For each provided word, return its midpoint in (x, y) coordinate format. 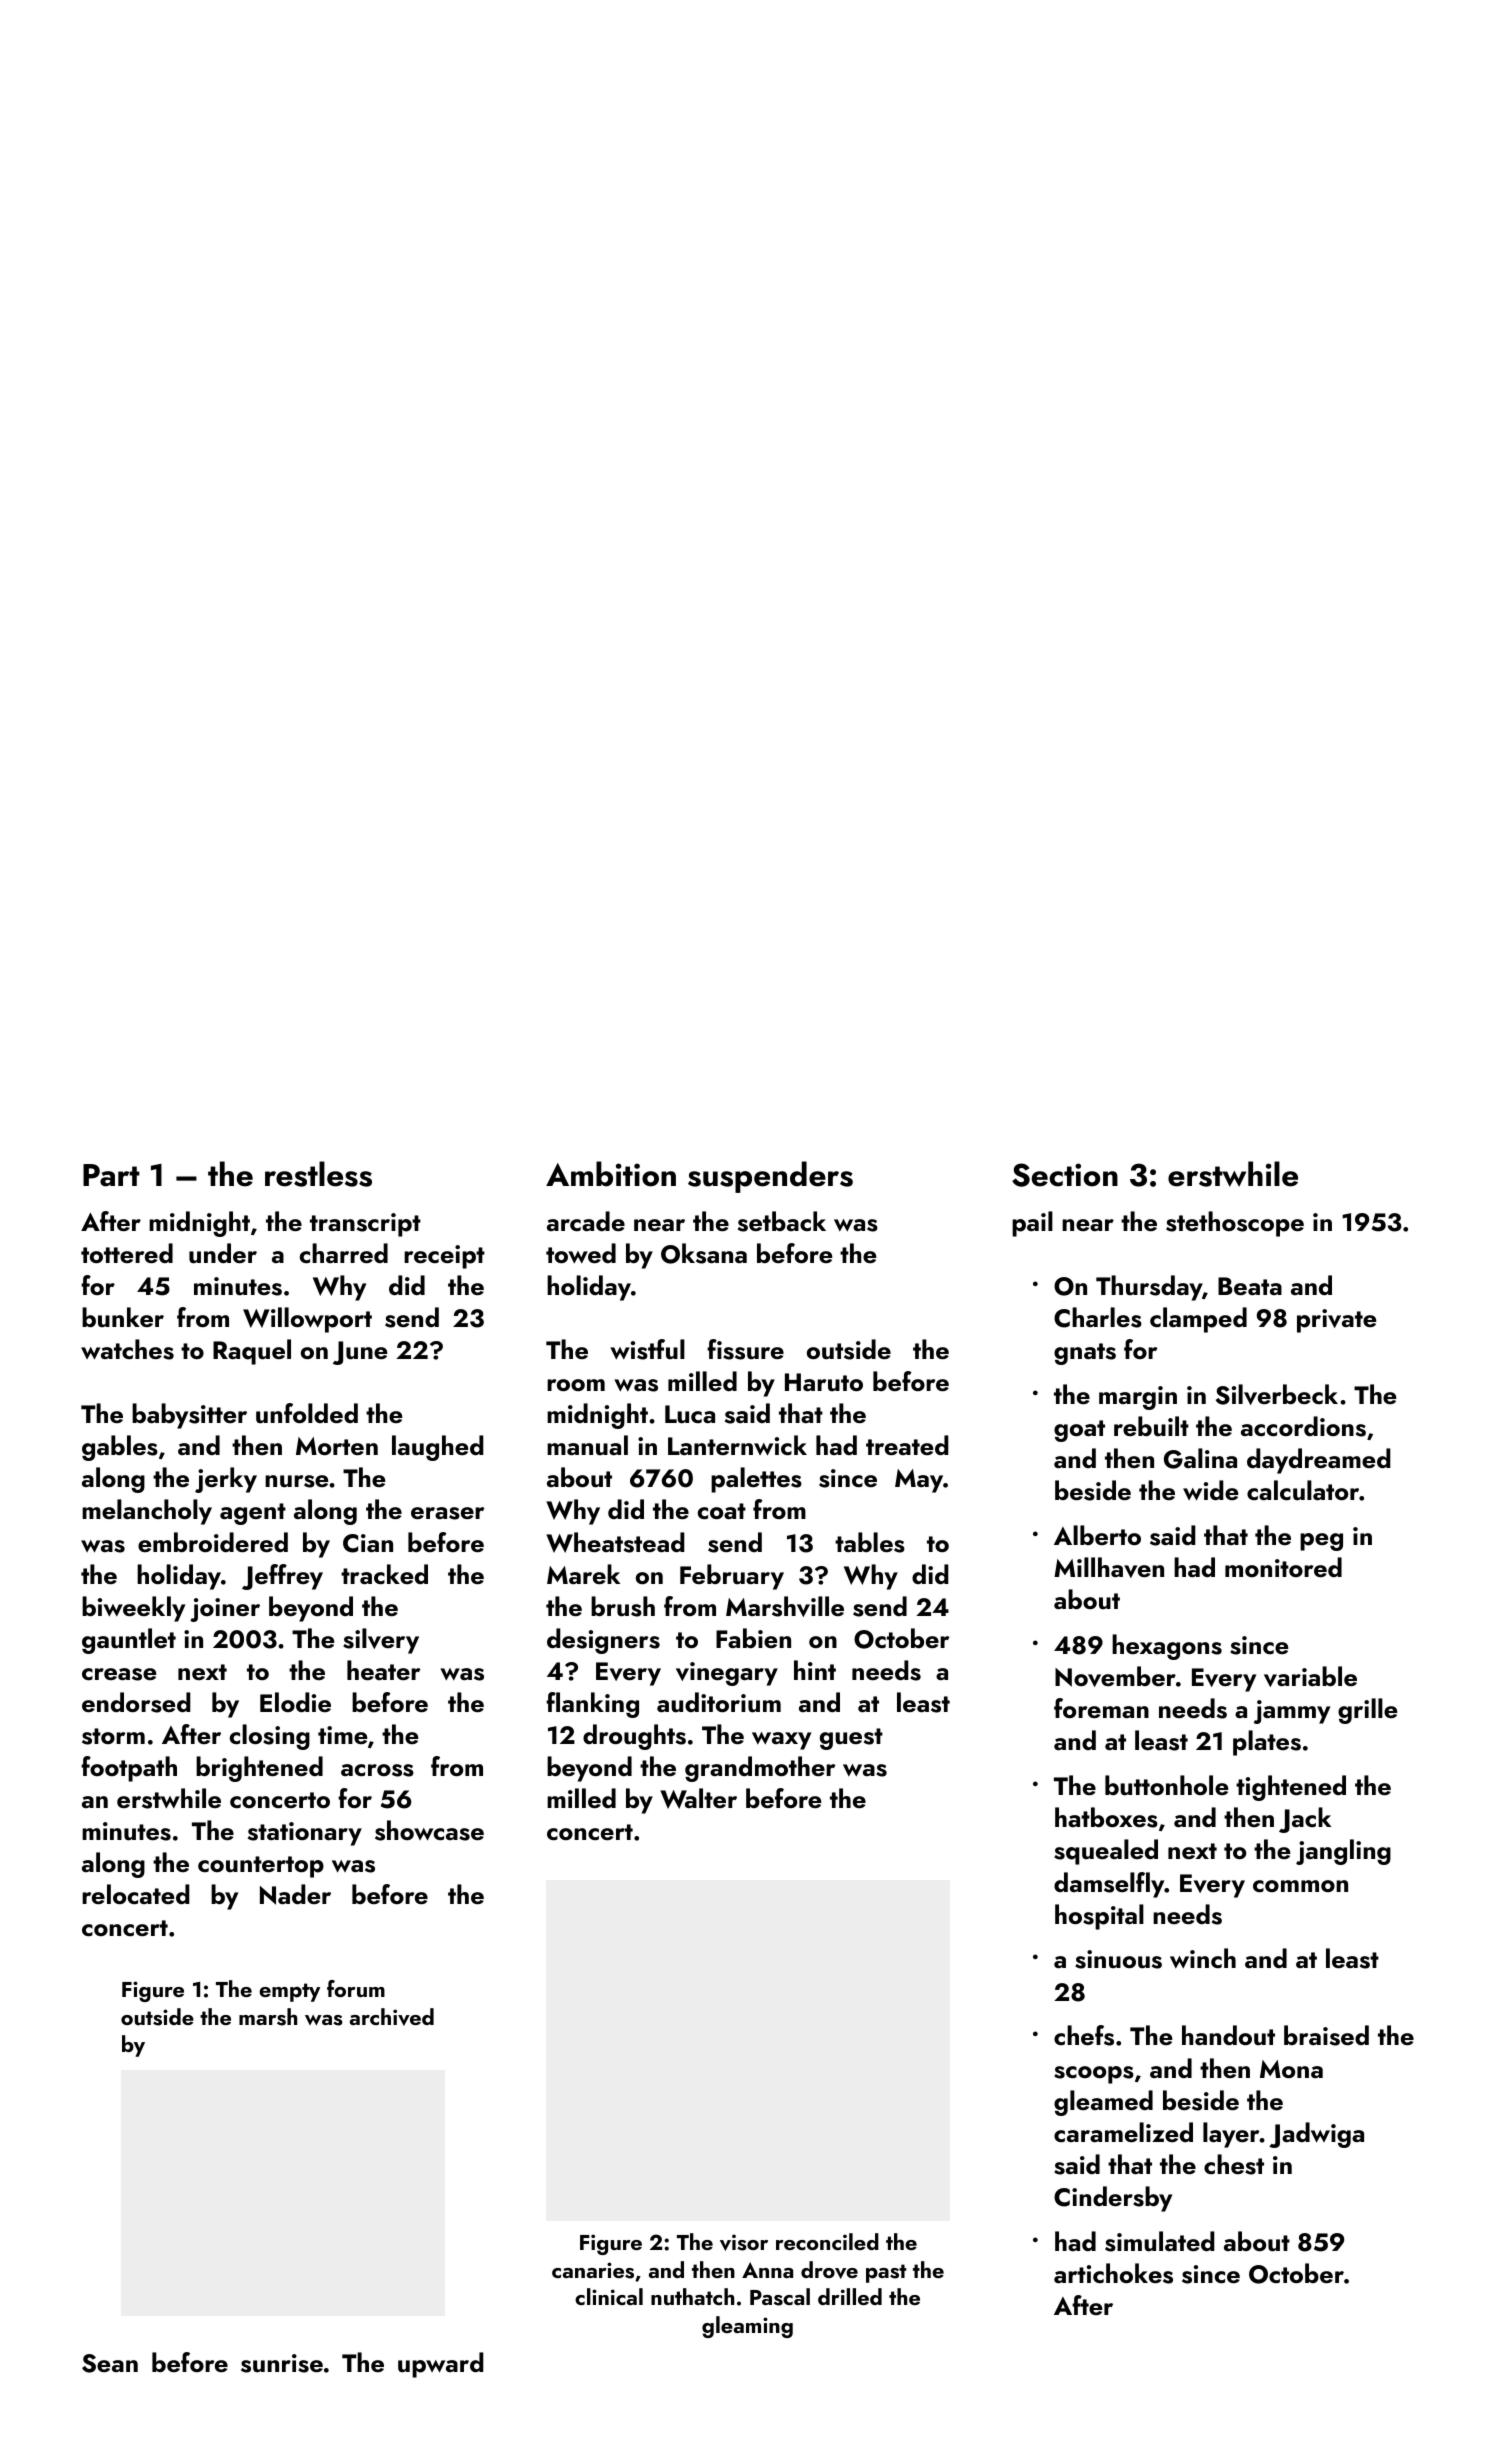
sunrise (282, 2363)
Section (1065, 1175)
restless (318, 1174)
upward (441, 2365)
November (1115, 1676)
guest (851, 1739)
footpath (129, 1769)
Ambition (611, 1174)
